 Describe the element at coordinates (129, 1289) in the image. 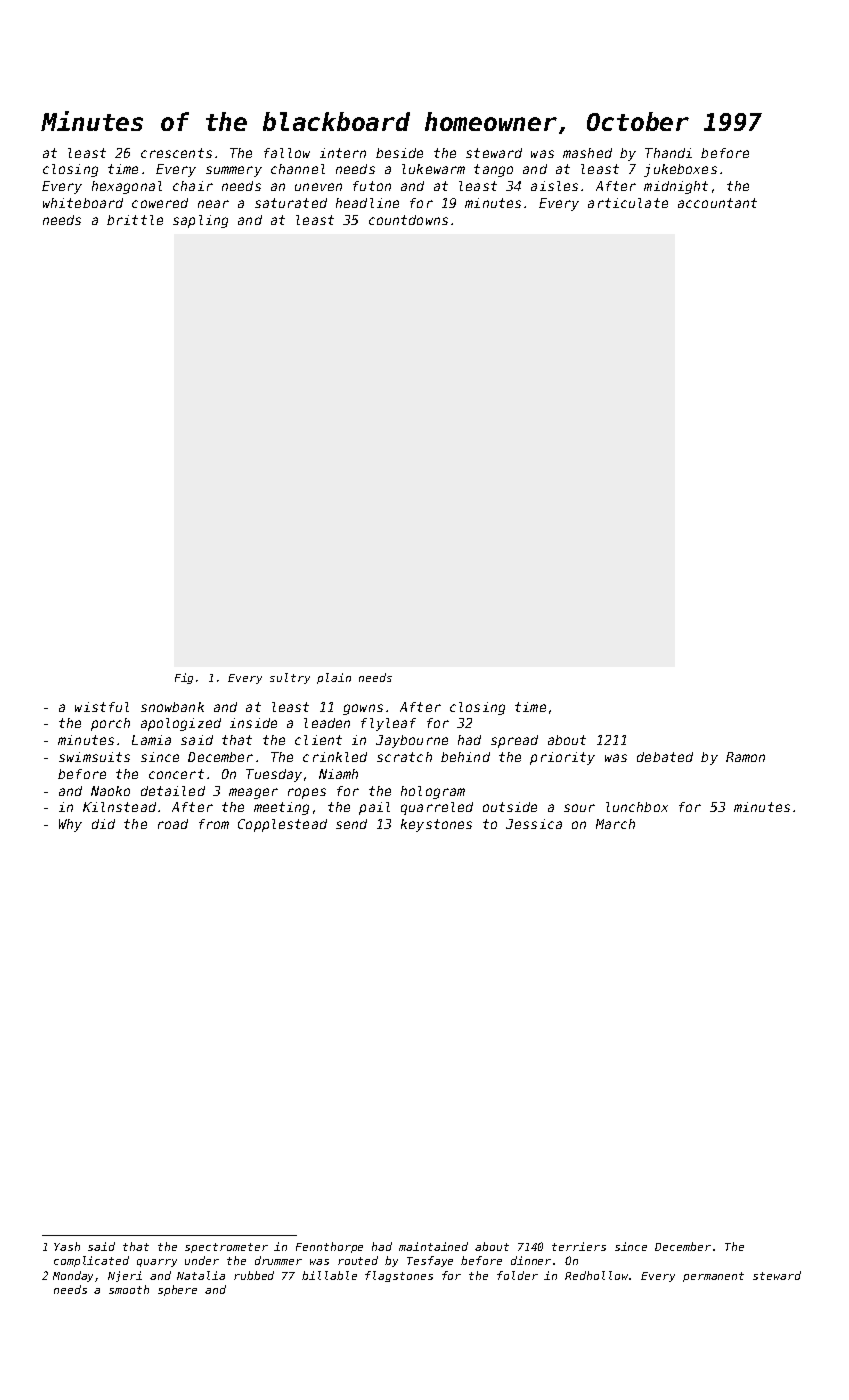

I see `smooth` at that location.
